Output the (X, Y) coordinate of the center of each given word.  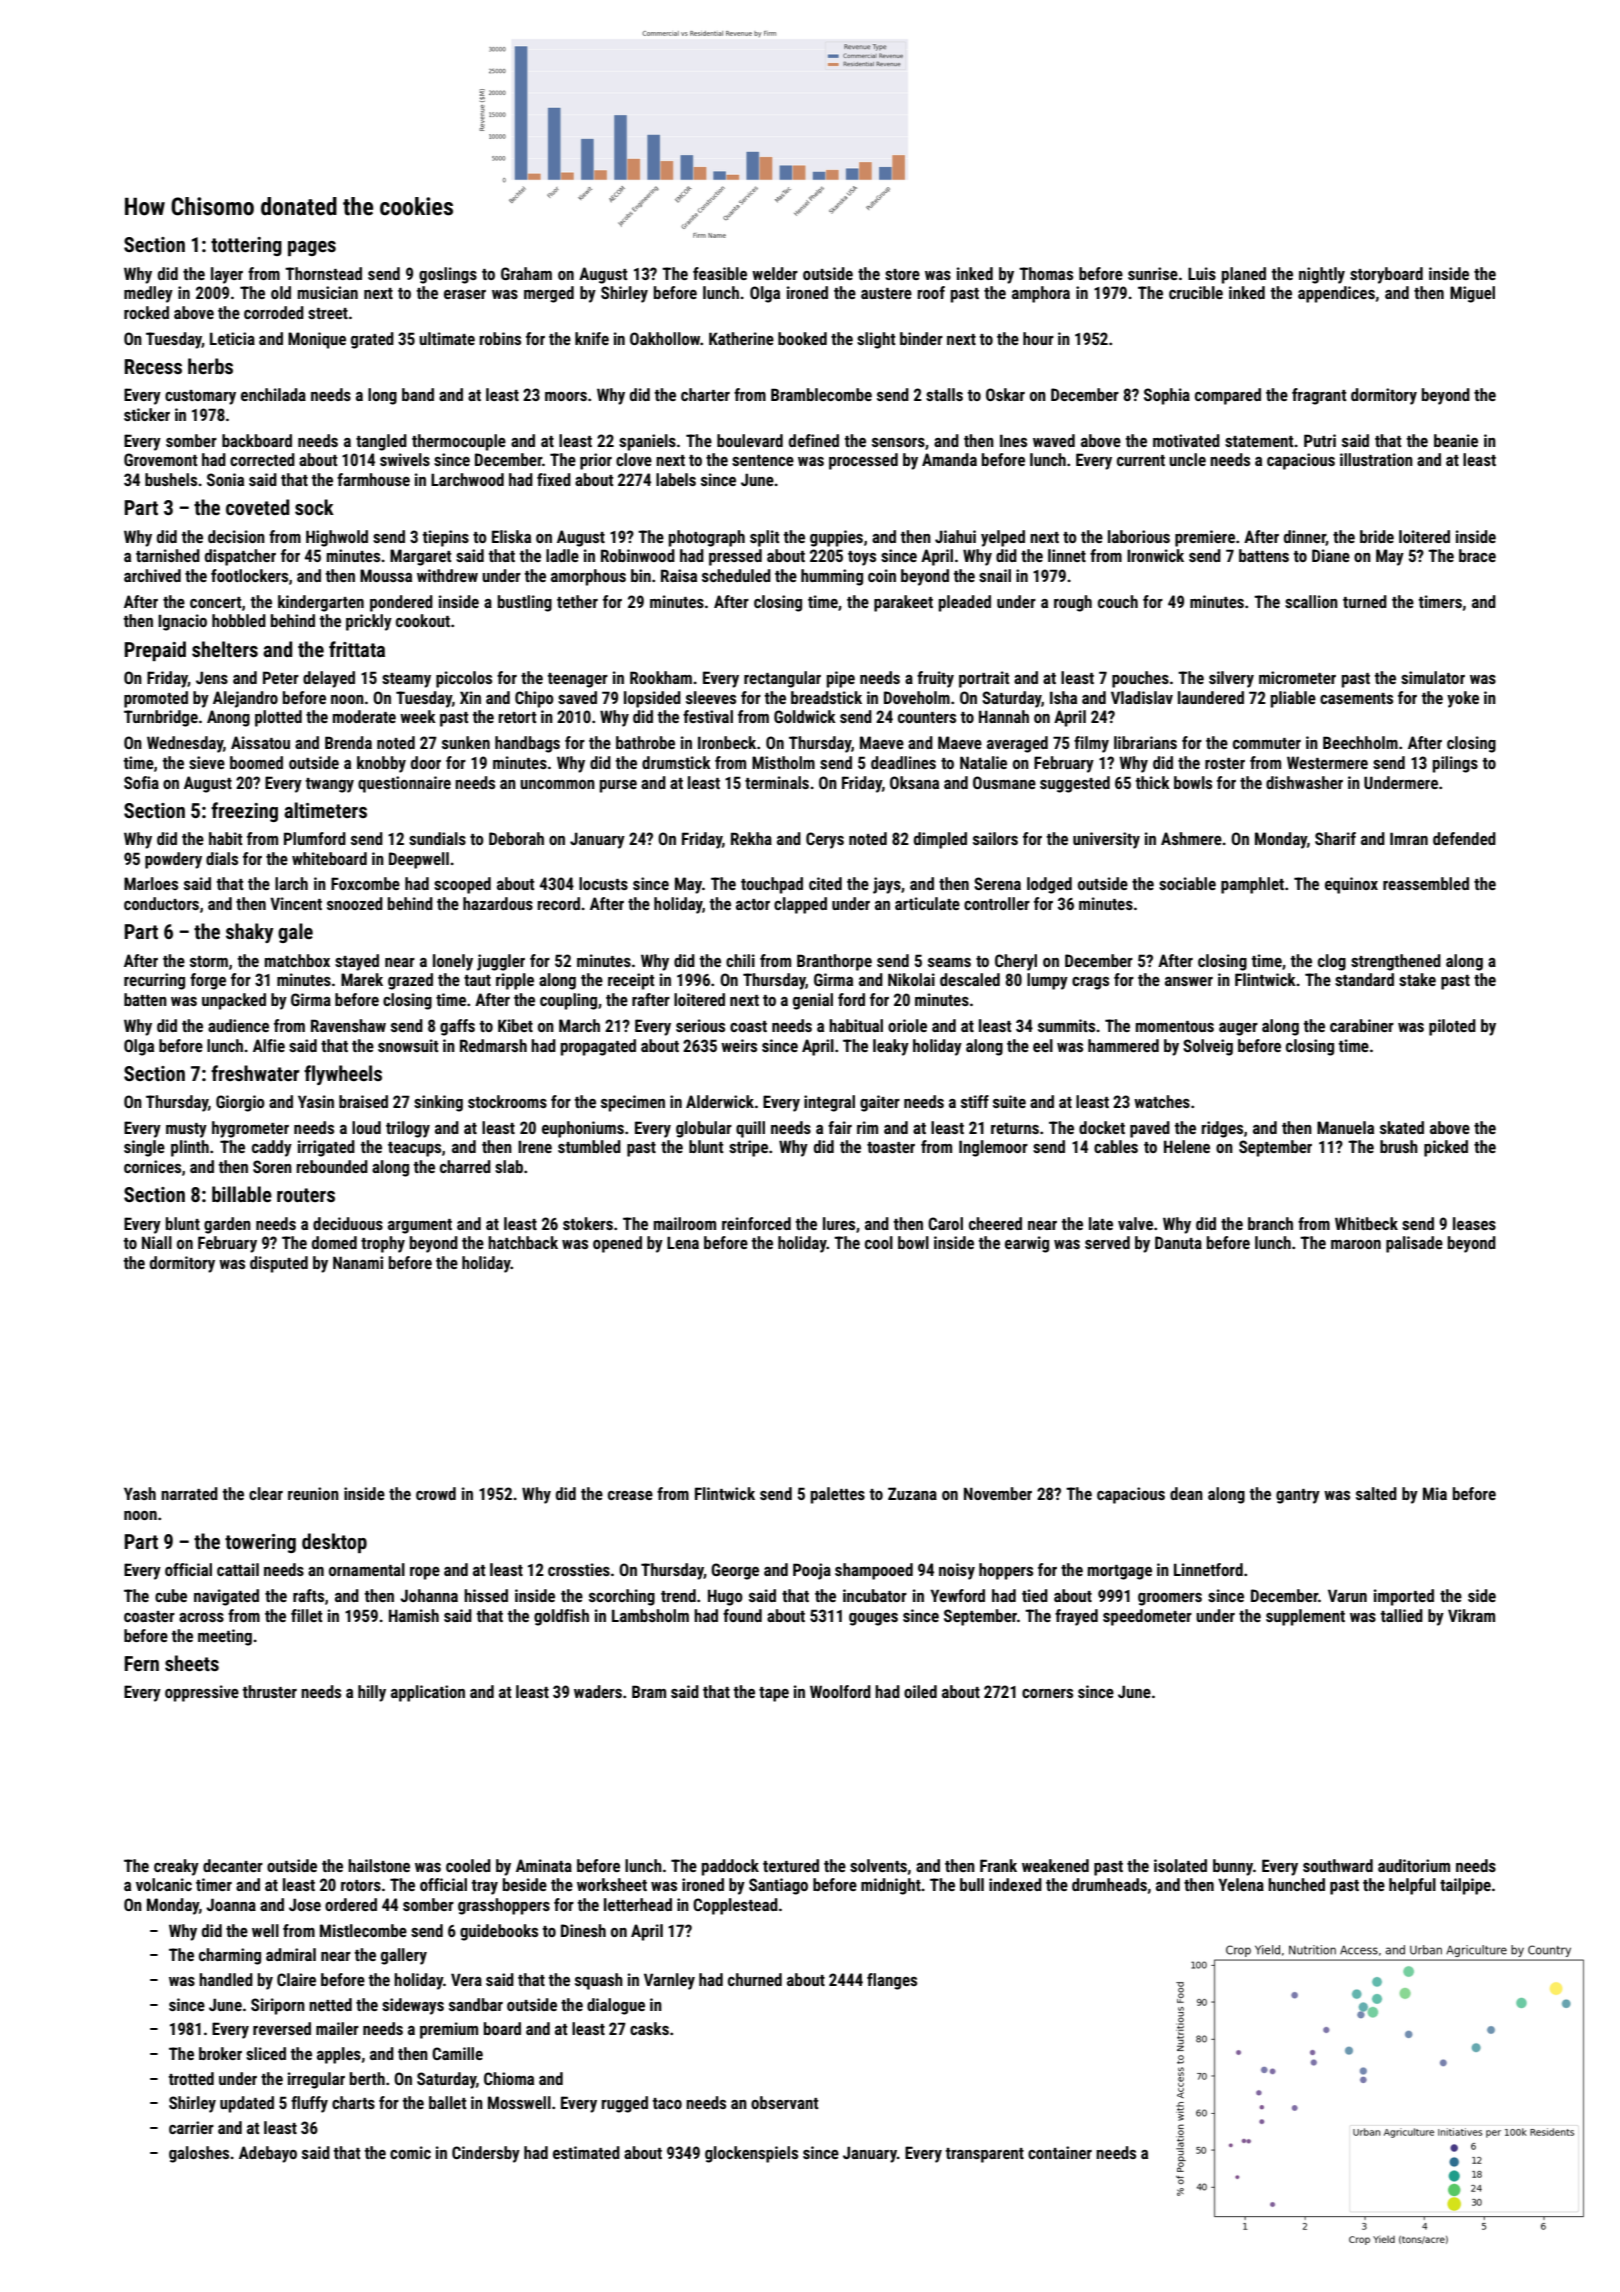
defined (814, 440)
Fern (142, 1663)
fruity (935, 679)
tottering (246, 246)
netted (330, 2004)
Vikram (1471, 1615)
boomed (256, 762)
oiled (920, 1691)
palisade (1414, 1244)
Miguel (1472, 294)
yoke (1463, 699)
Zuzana (912, 1493)
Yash (140, 1493)
